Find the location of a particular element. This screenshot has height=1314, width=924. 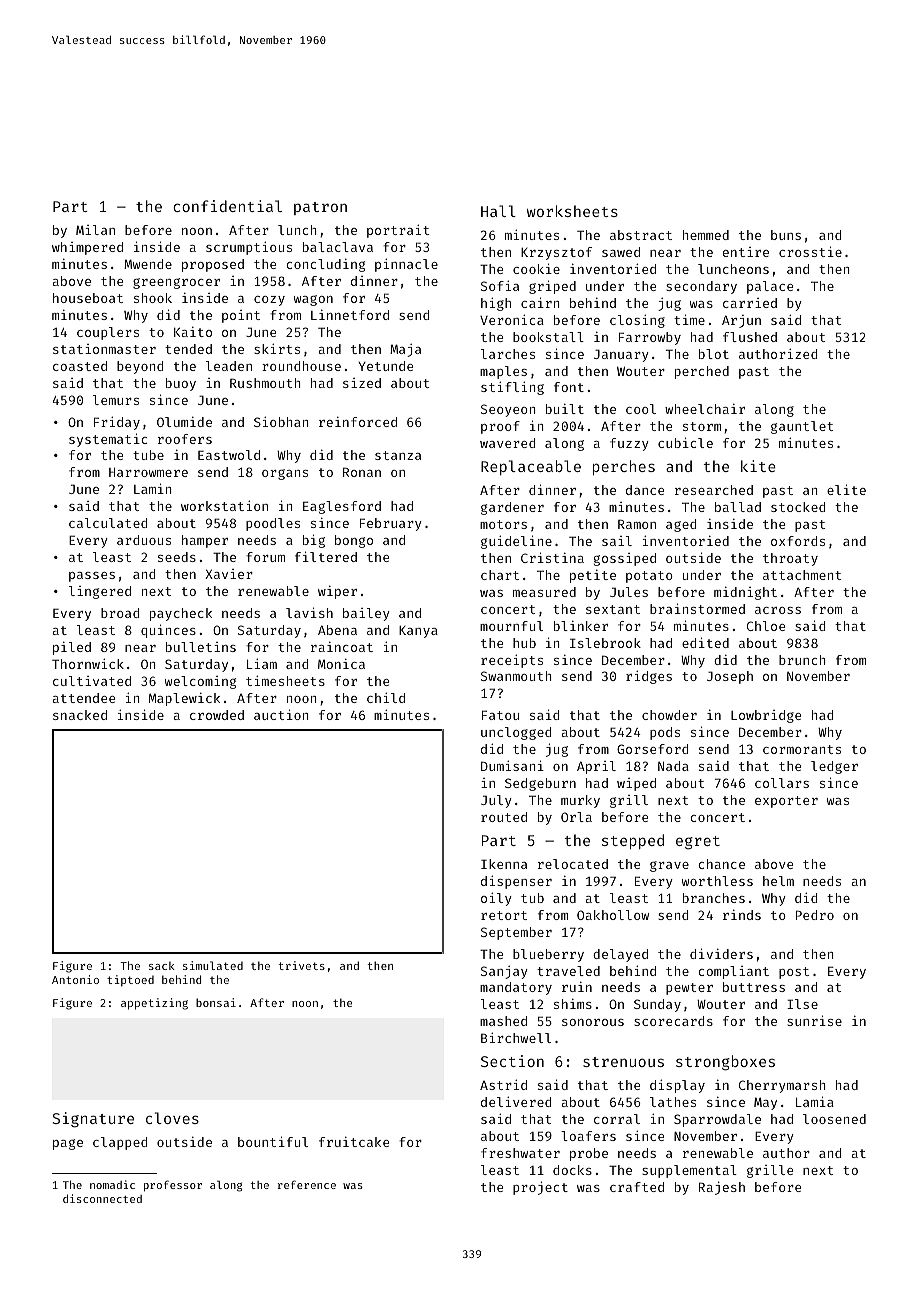

pinnacle is located at coordinates (406, 265).
